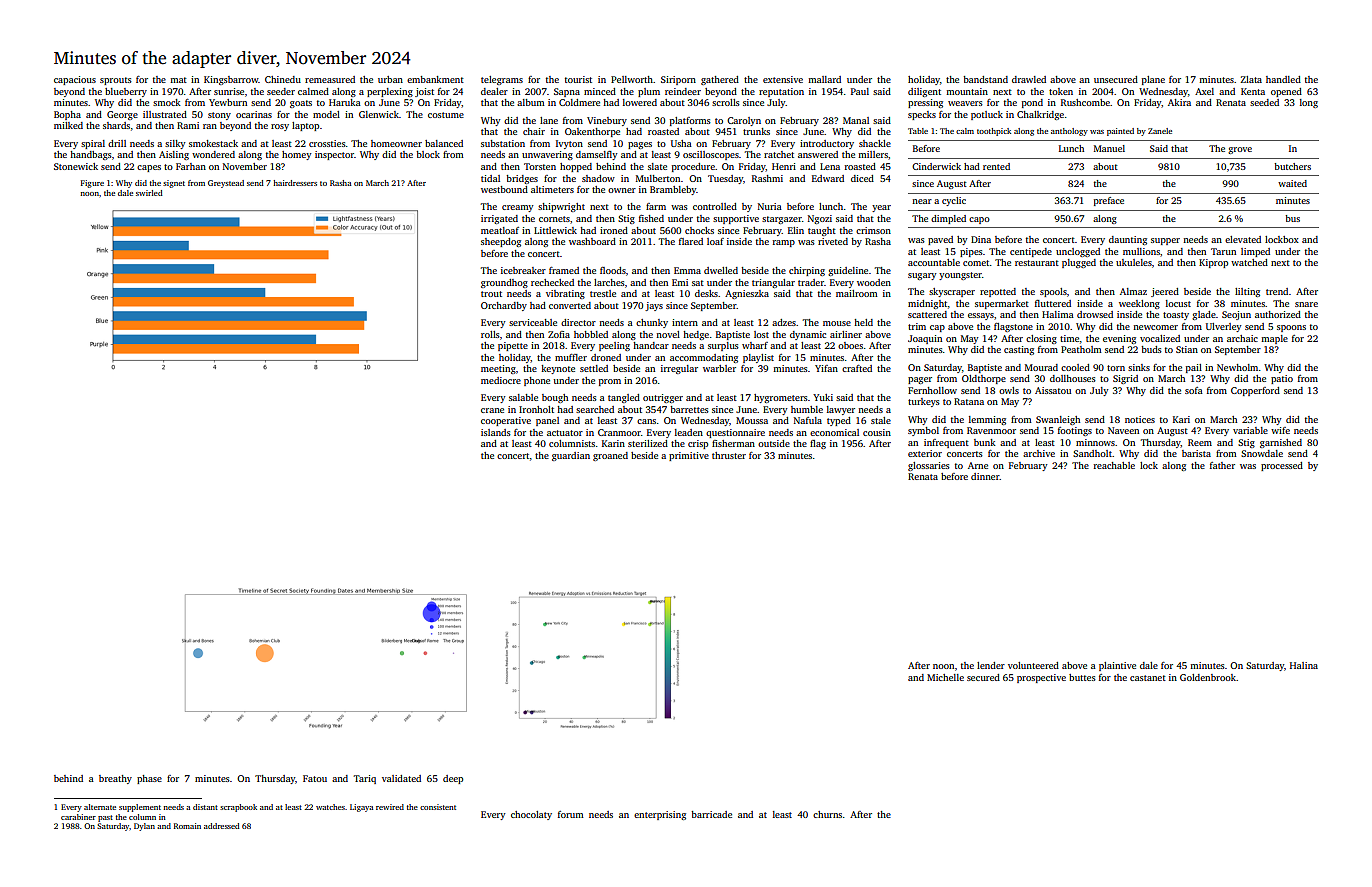 This screenshot has height=887, width=1372. I want to click on hedge, so click(696, 335).
